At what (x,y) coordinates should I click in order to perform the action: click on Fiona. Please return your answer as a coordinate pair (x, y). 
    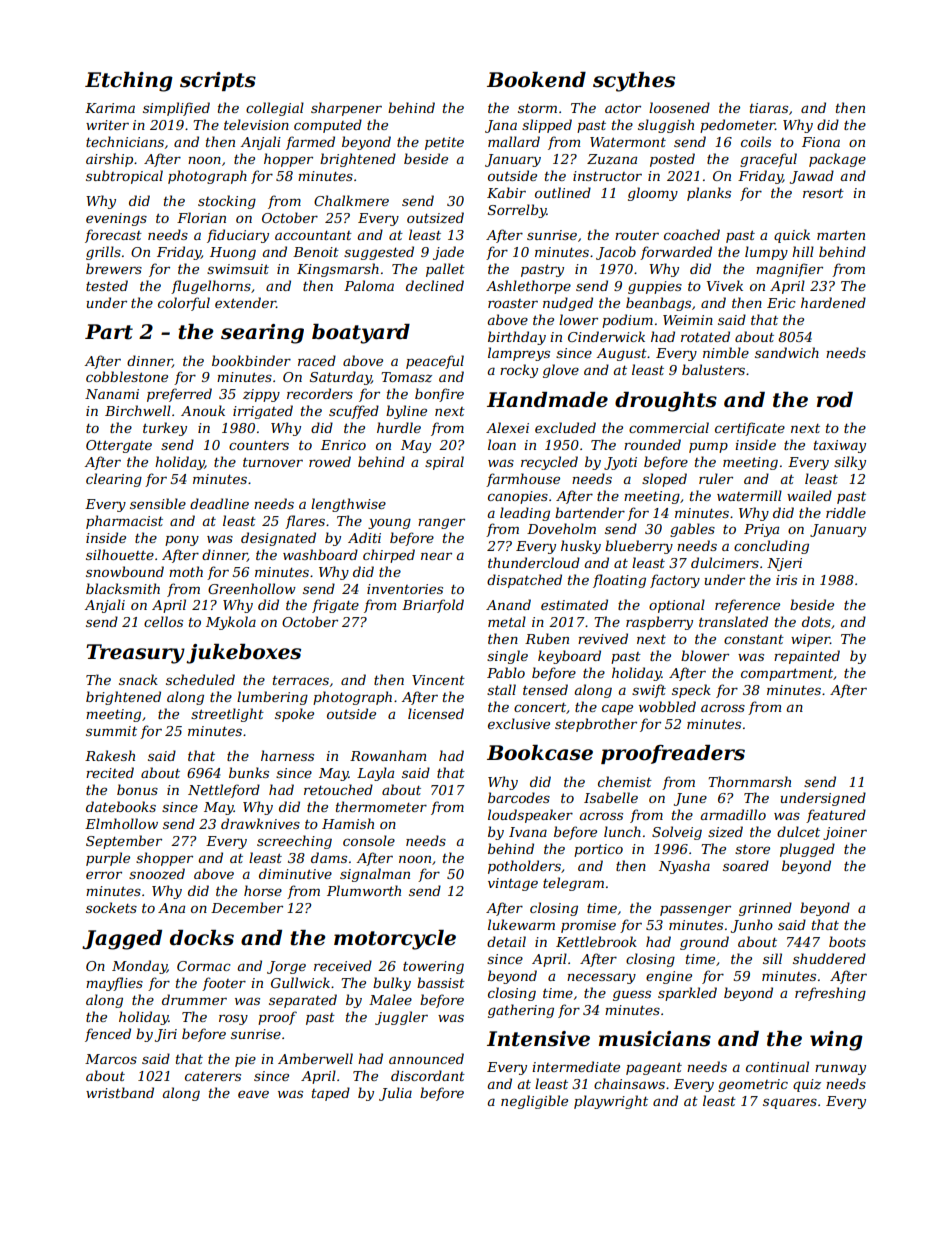
    Looking at the image, I should click on (821, 142).
